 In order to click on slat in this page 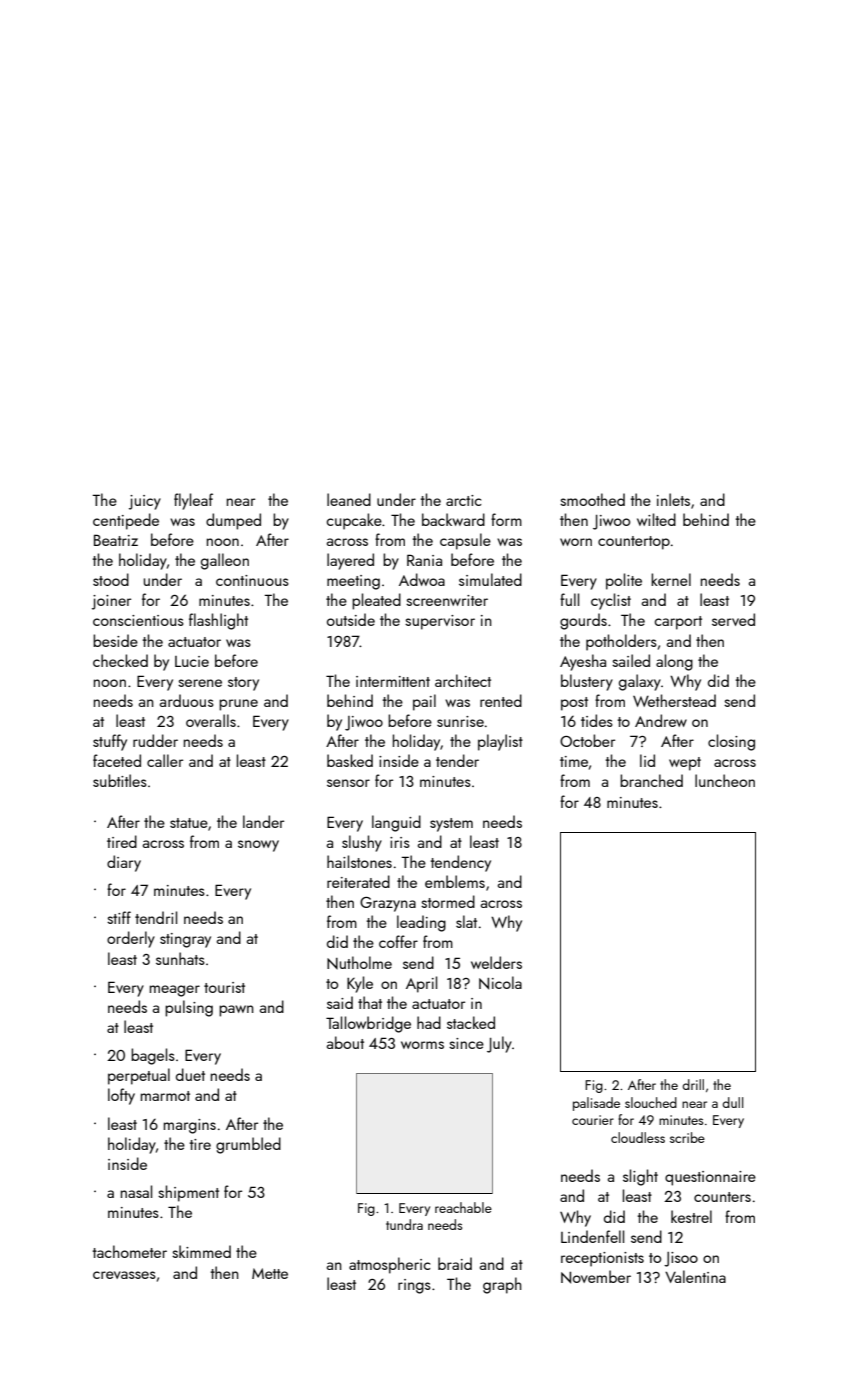, I will do `click(466, 921)`.
